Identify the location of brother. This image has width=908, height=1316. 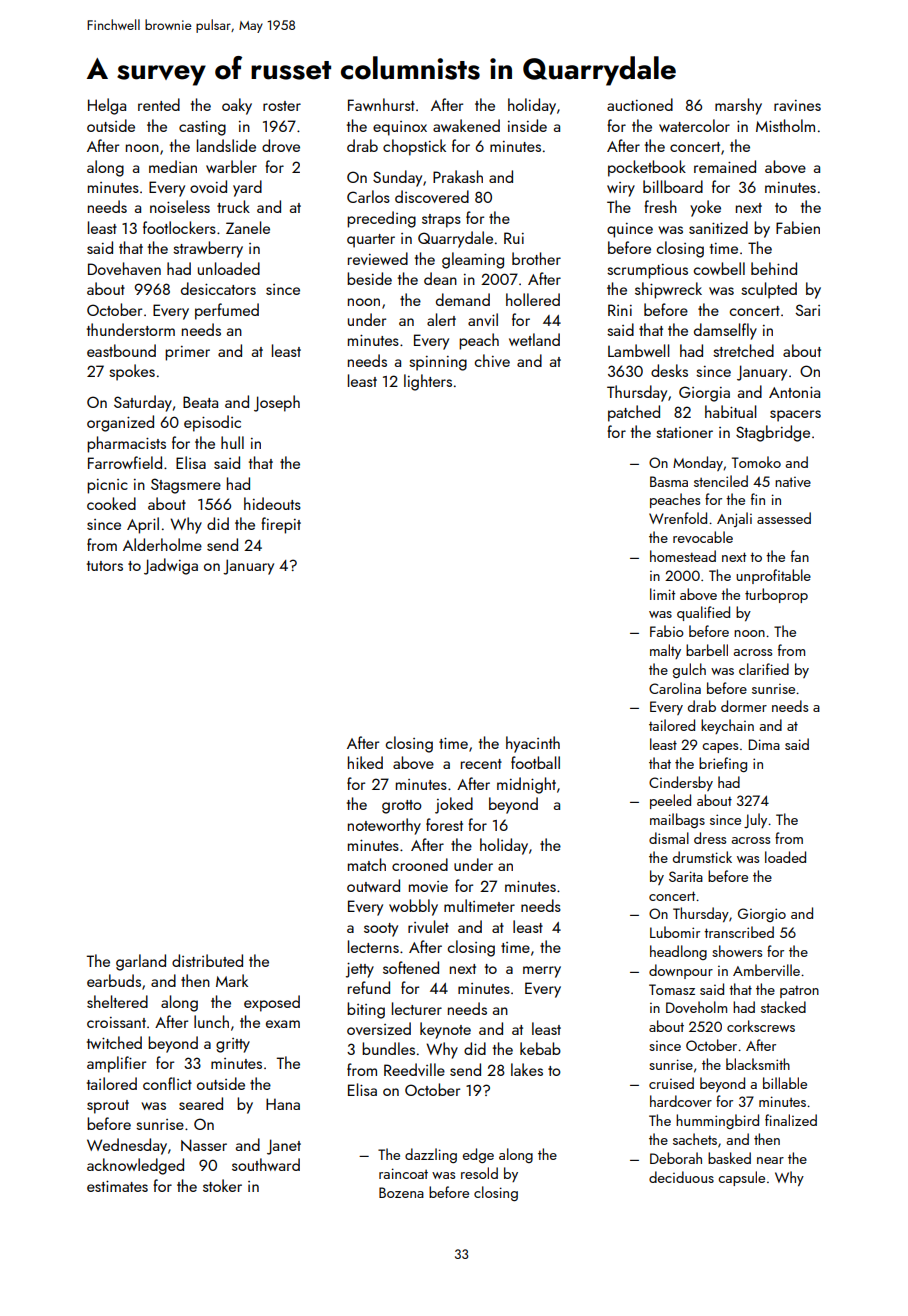
(536, 258).
